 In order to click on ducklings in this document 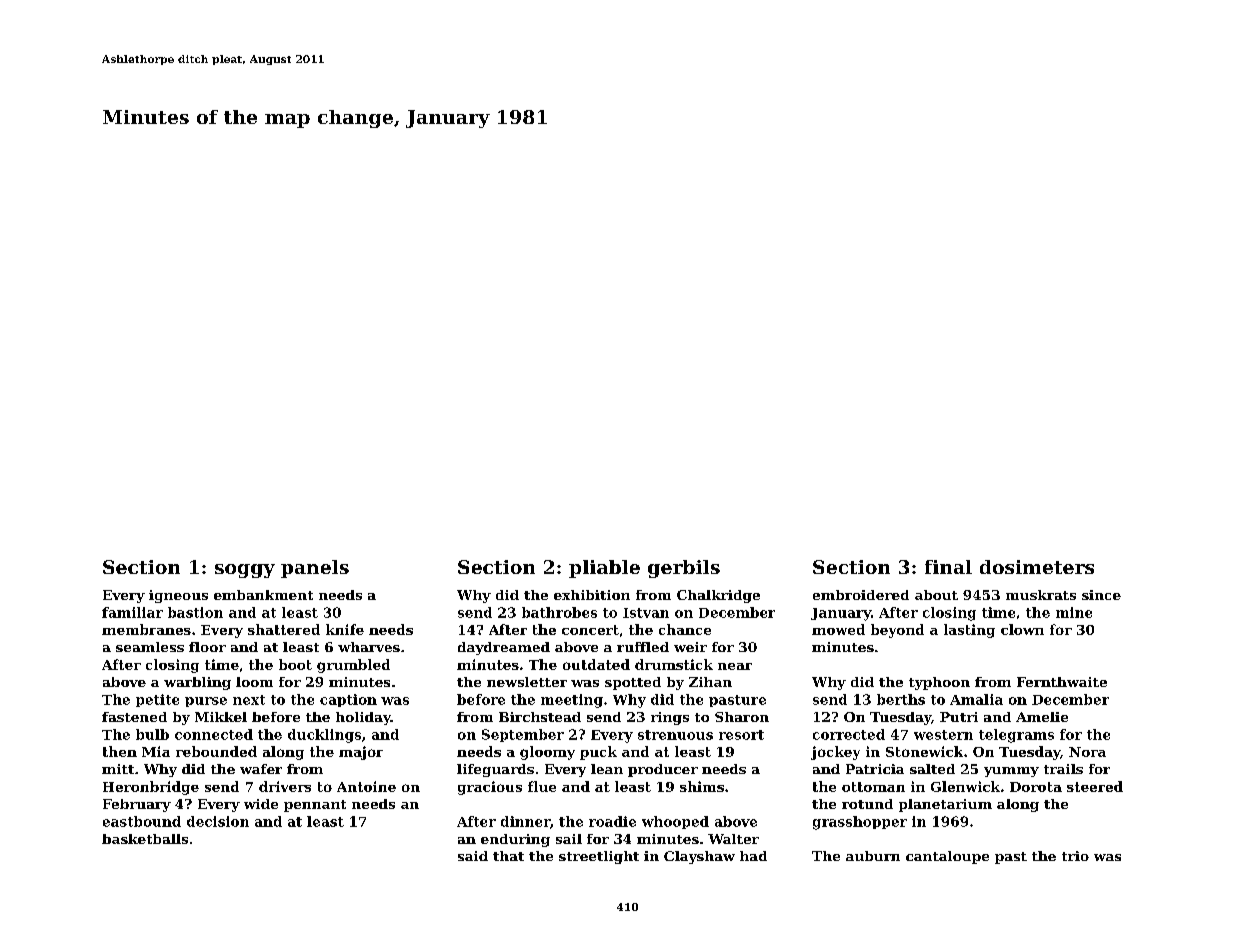, I will do `click(324, 736)`.
